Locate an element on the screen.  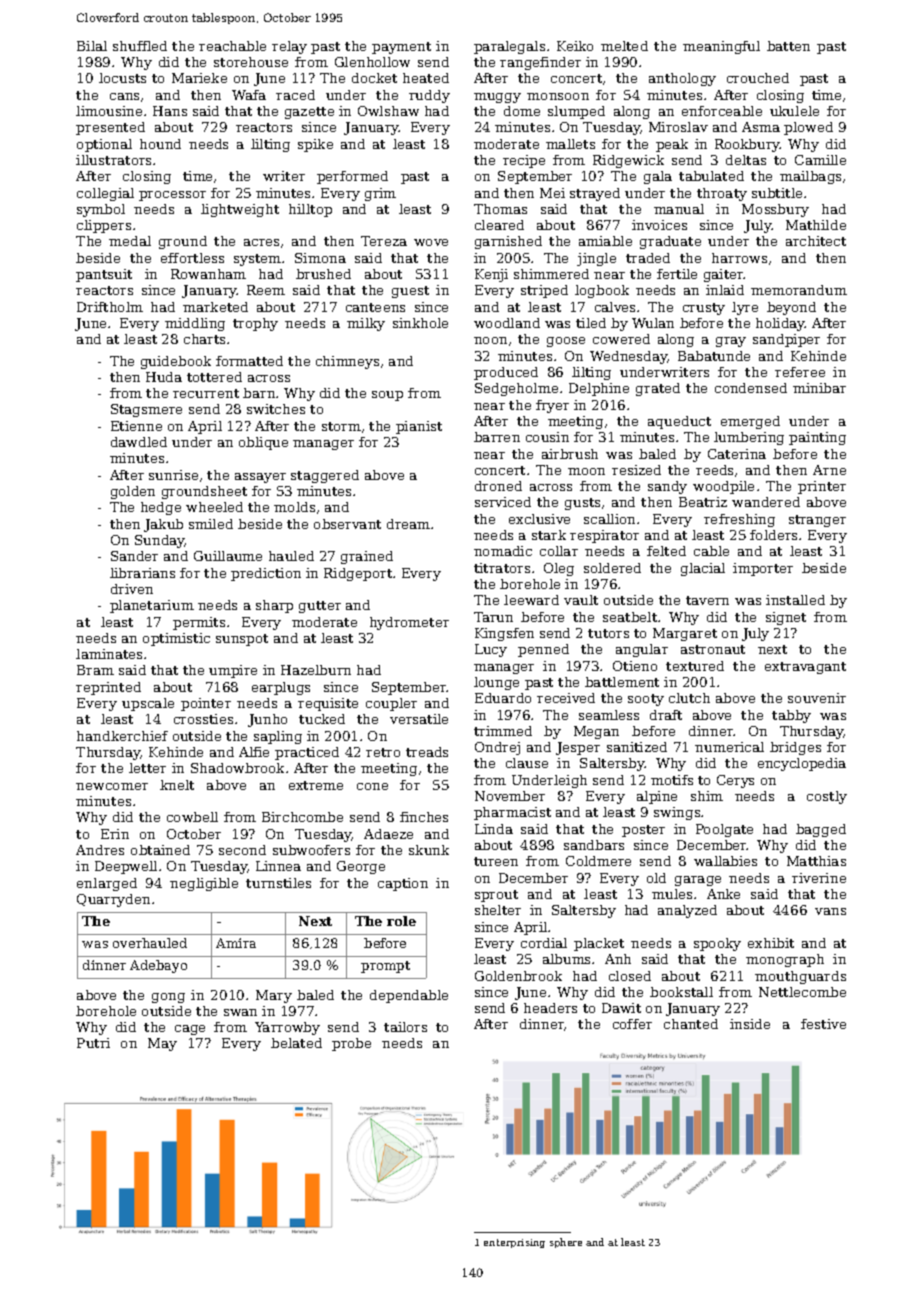
barren is located at coordinates (497, 437).
